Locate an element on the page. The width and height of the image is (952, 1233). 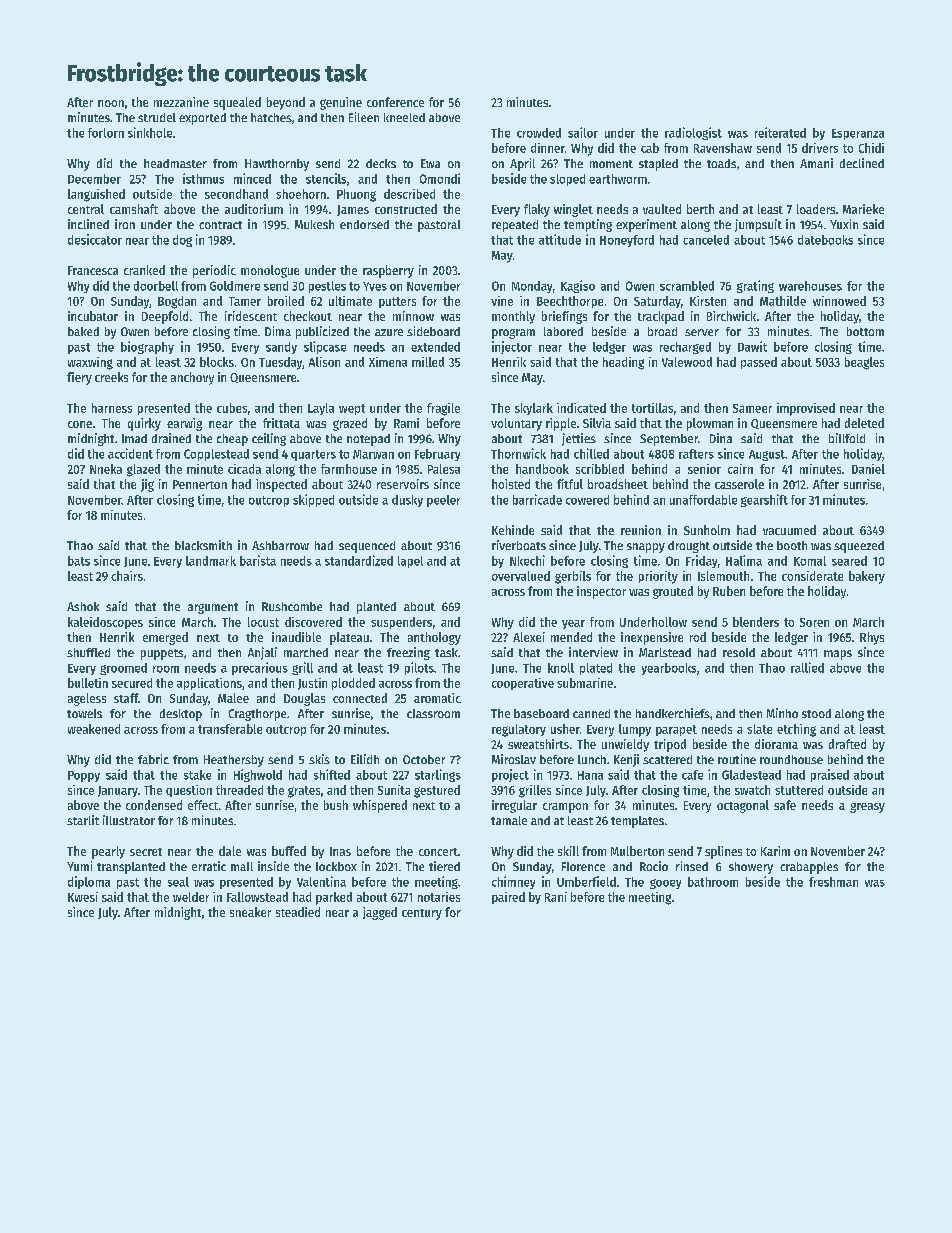
effect is located at coordinates (203, 805).
